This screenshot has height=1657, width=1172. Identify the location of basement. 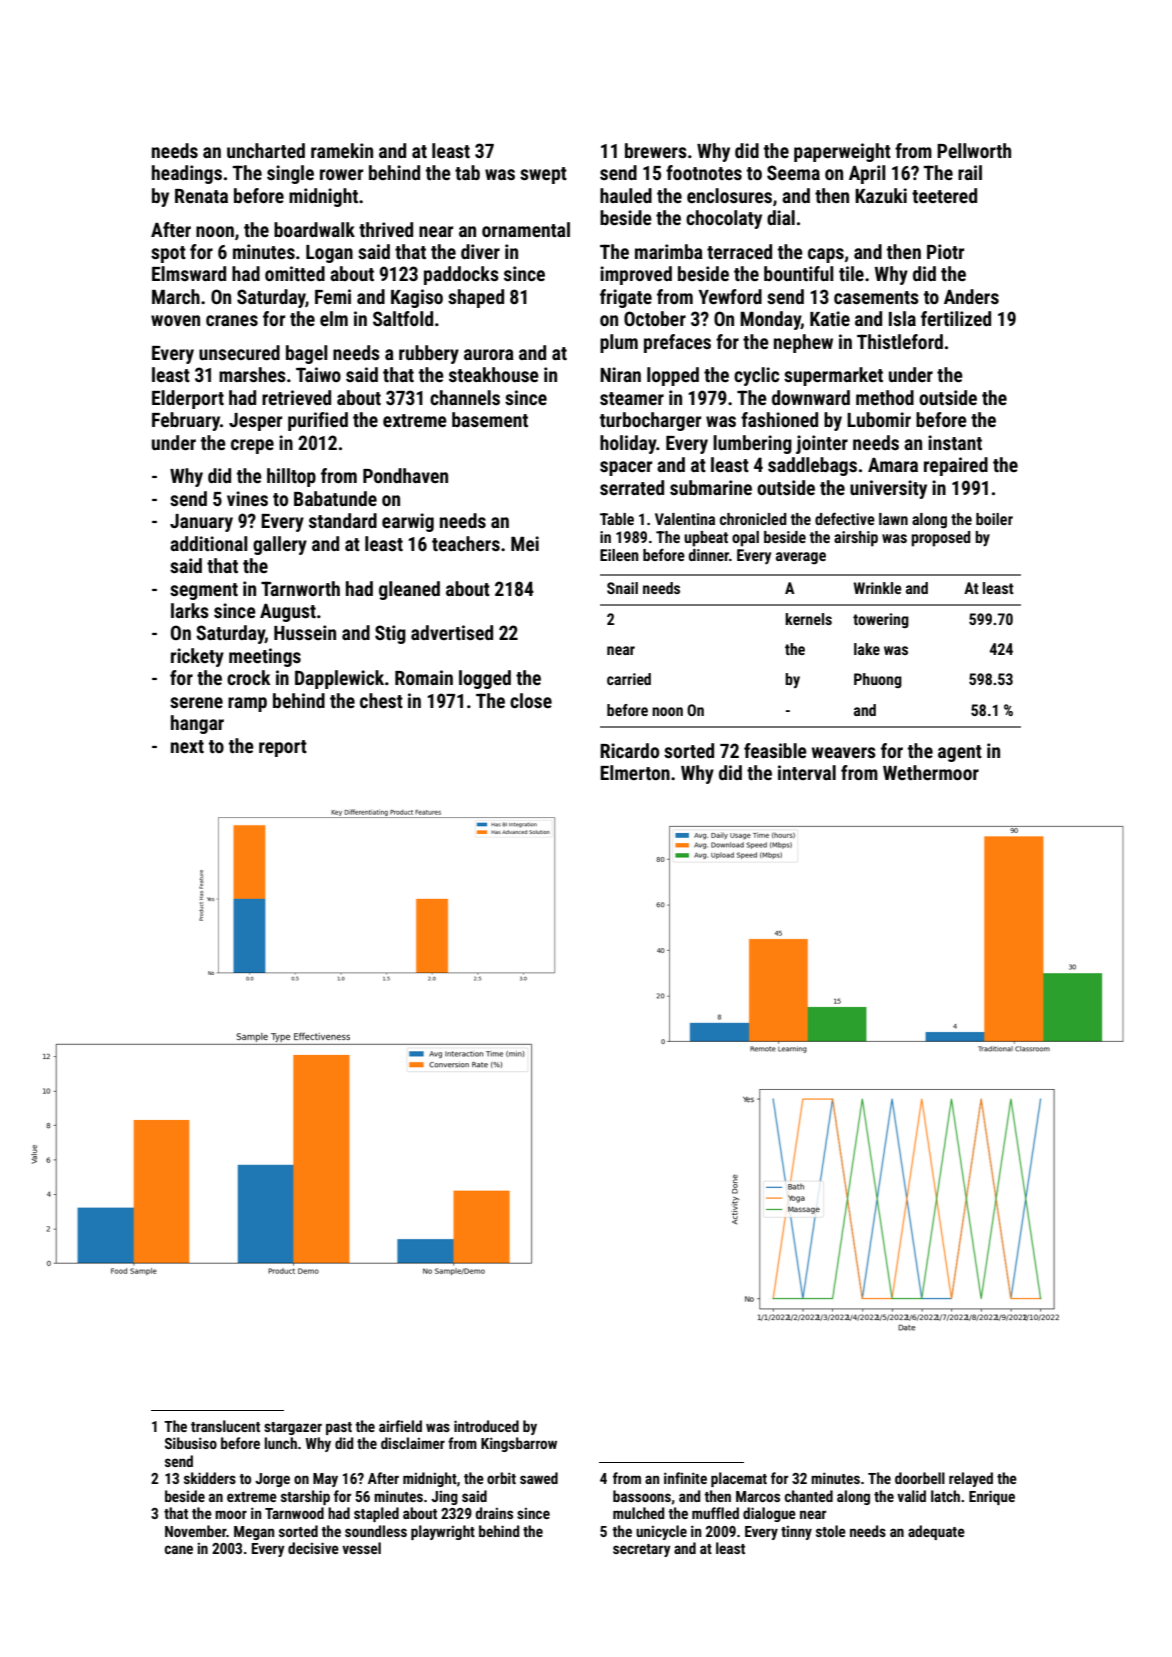
(490, 419).
